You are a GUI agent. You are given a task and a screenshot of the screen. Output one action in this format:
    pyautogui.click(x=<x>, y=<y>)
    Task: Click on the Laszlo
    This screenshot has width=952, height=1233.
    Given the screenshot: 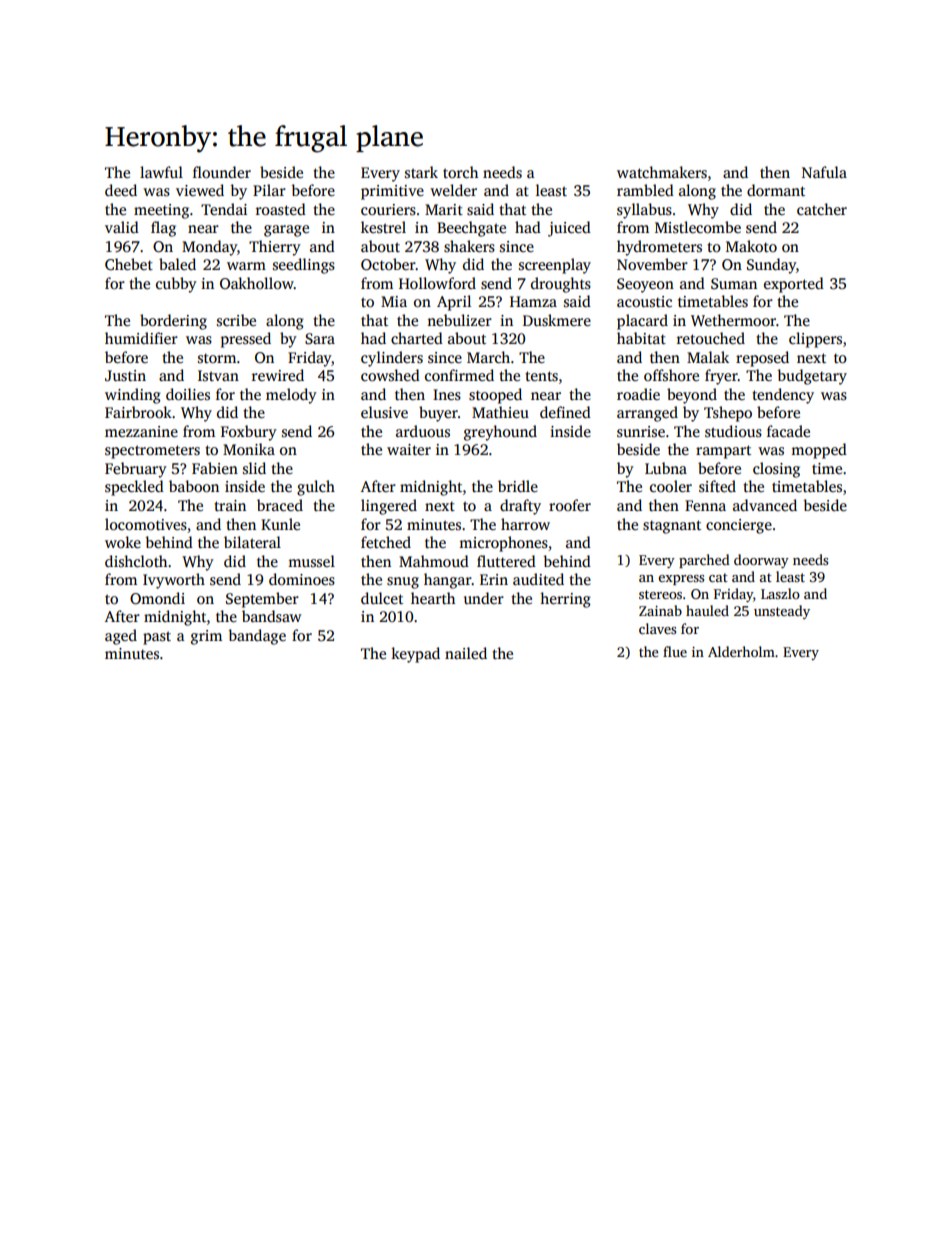 What is the action you would take?
    pyautogui.click(x=780, y=593)
